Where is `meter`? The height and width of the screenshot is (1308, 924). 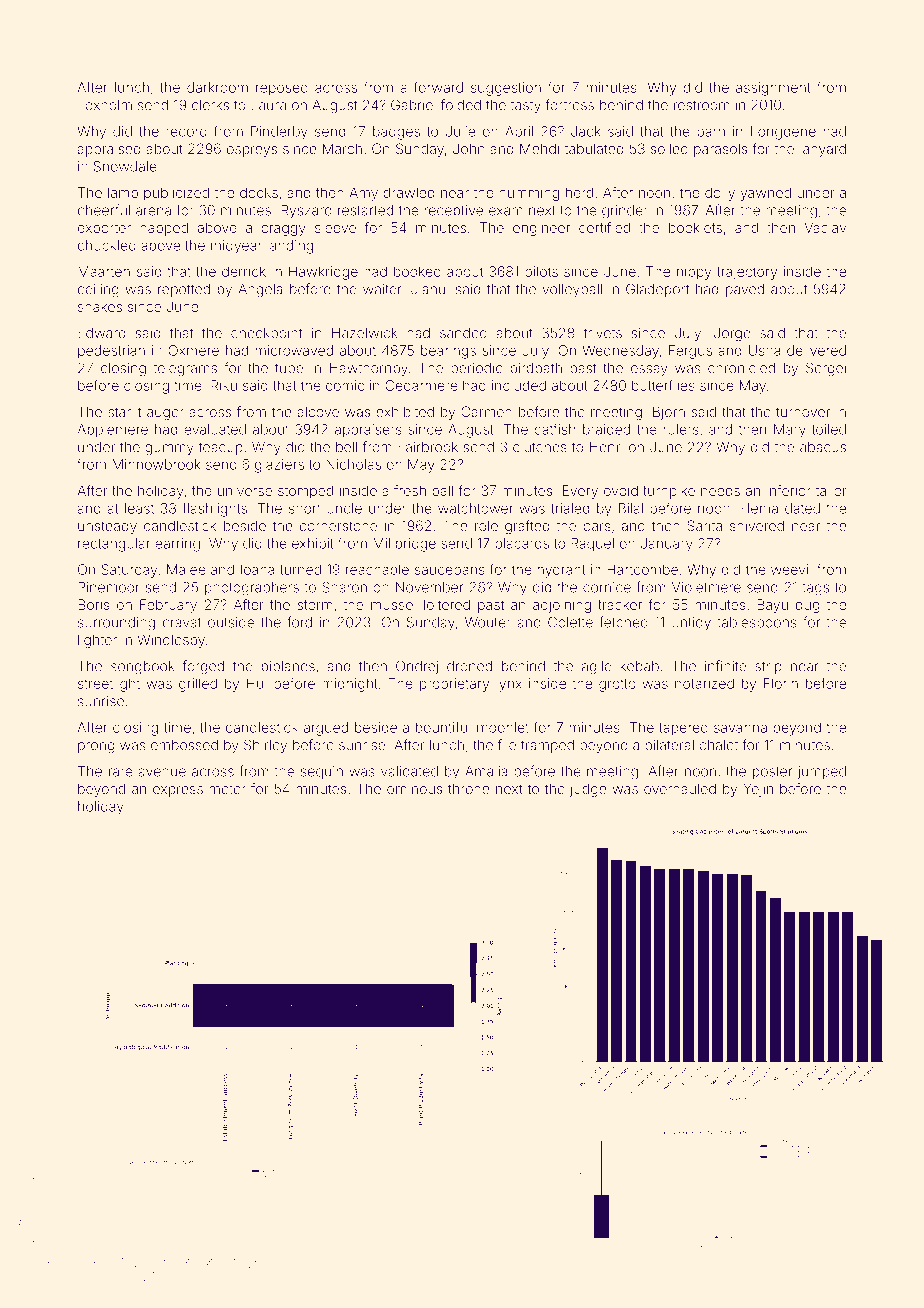 meter is located at coordinates (228, 789).
